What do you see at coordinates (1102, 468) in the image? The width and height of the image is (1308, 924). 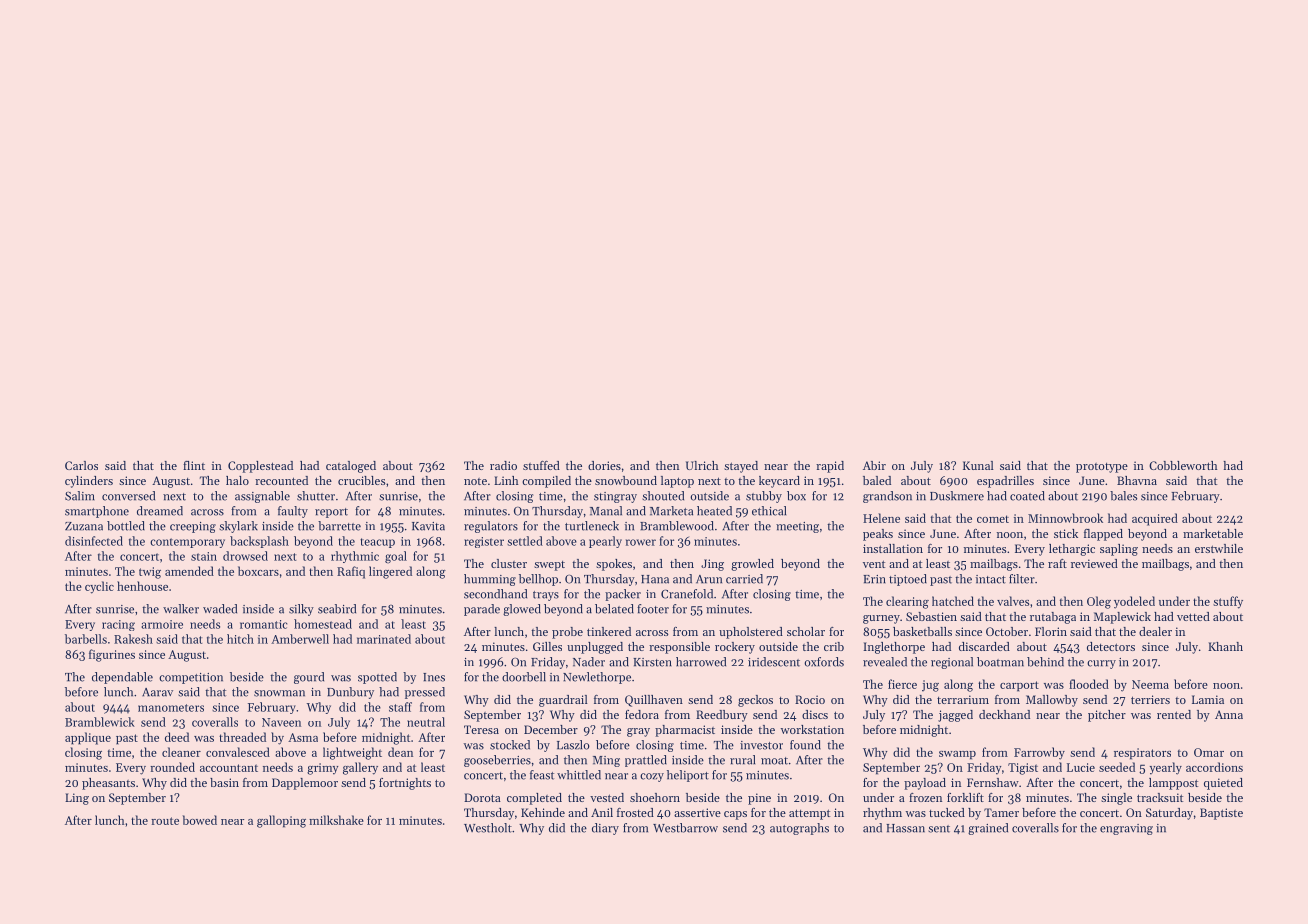 I see `prototype` at bounding box center [1102, 468].
